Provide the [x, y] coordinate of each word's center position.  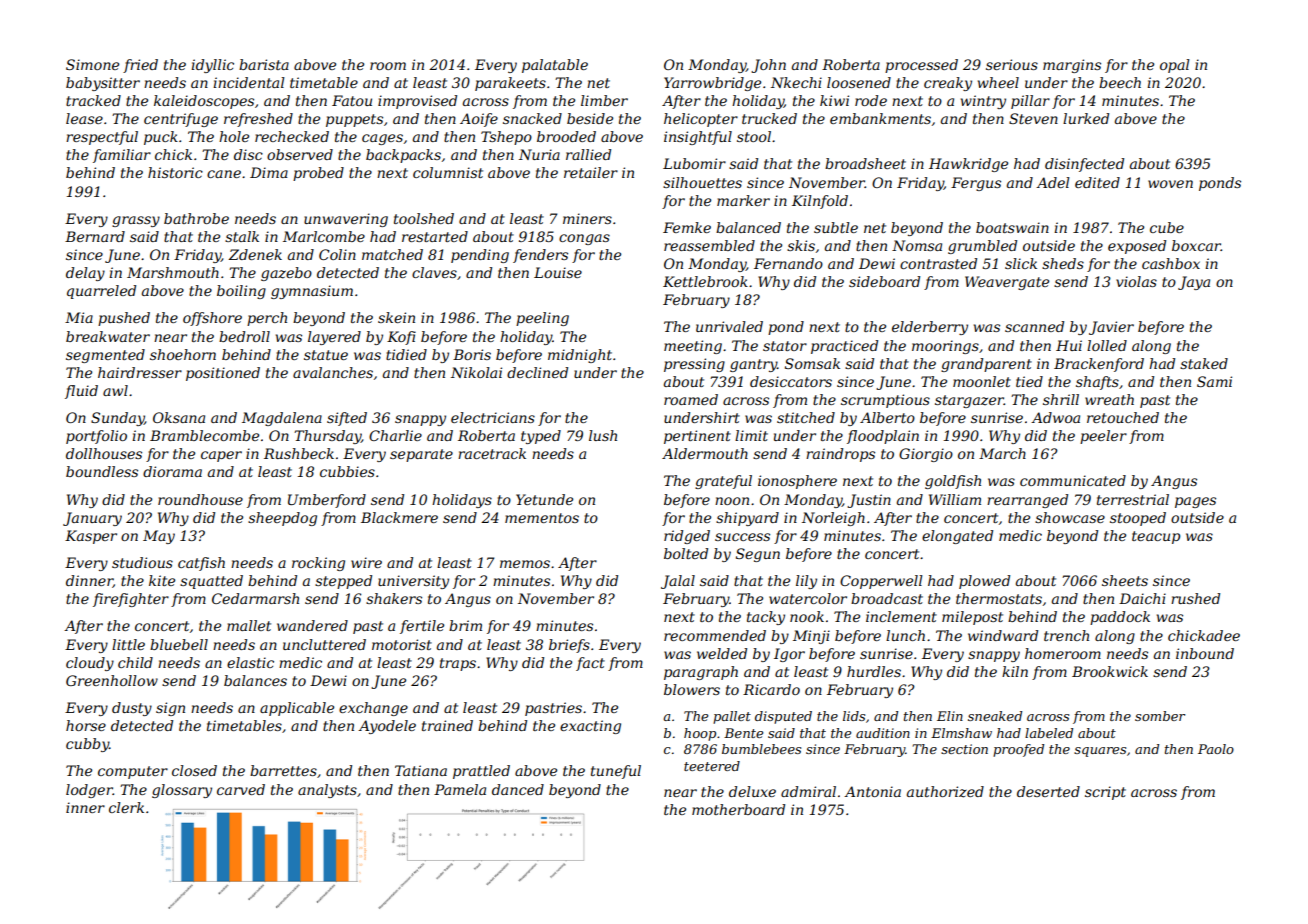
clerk [126, 807]
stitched [806, 417]
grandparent [986, 365]
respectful [102, 138]
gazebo [286, 274]
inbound [1205, 653]
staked [1204, 363]
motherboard [738, 809]
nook [807, 616]
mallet [249, 625]
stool [754, 136]
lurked [1086, 118]
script [1105, 793]
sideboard [884, 281]
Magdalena [282, 419]
